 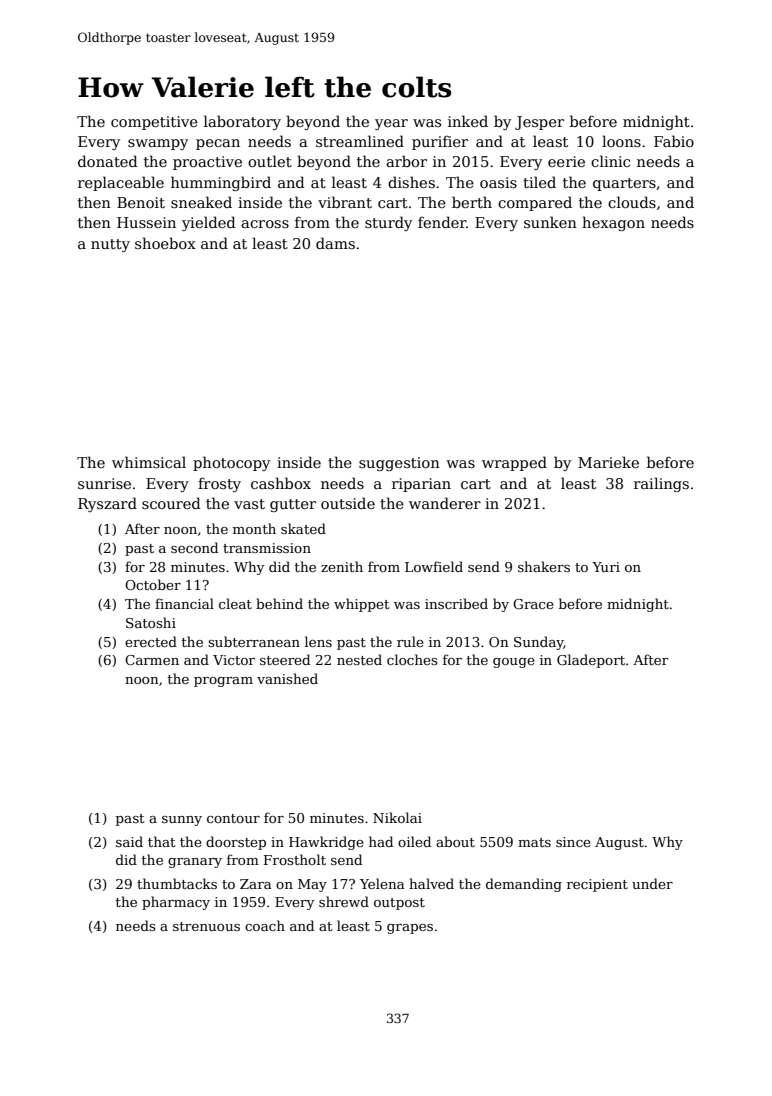 I want to click on hummingbird, so click(x=221, y=183).
